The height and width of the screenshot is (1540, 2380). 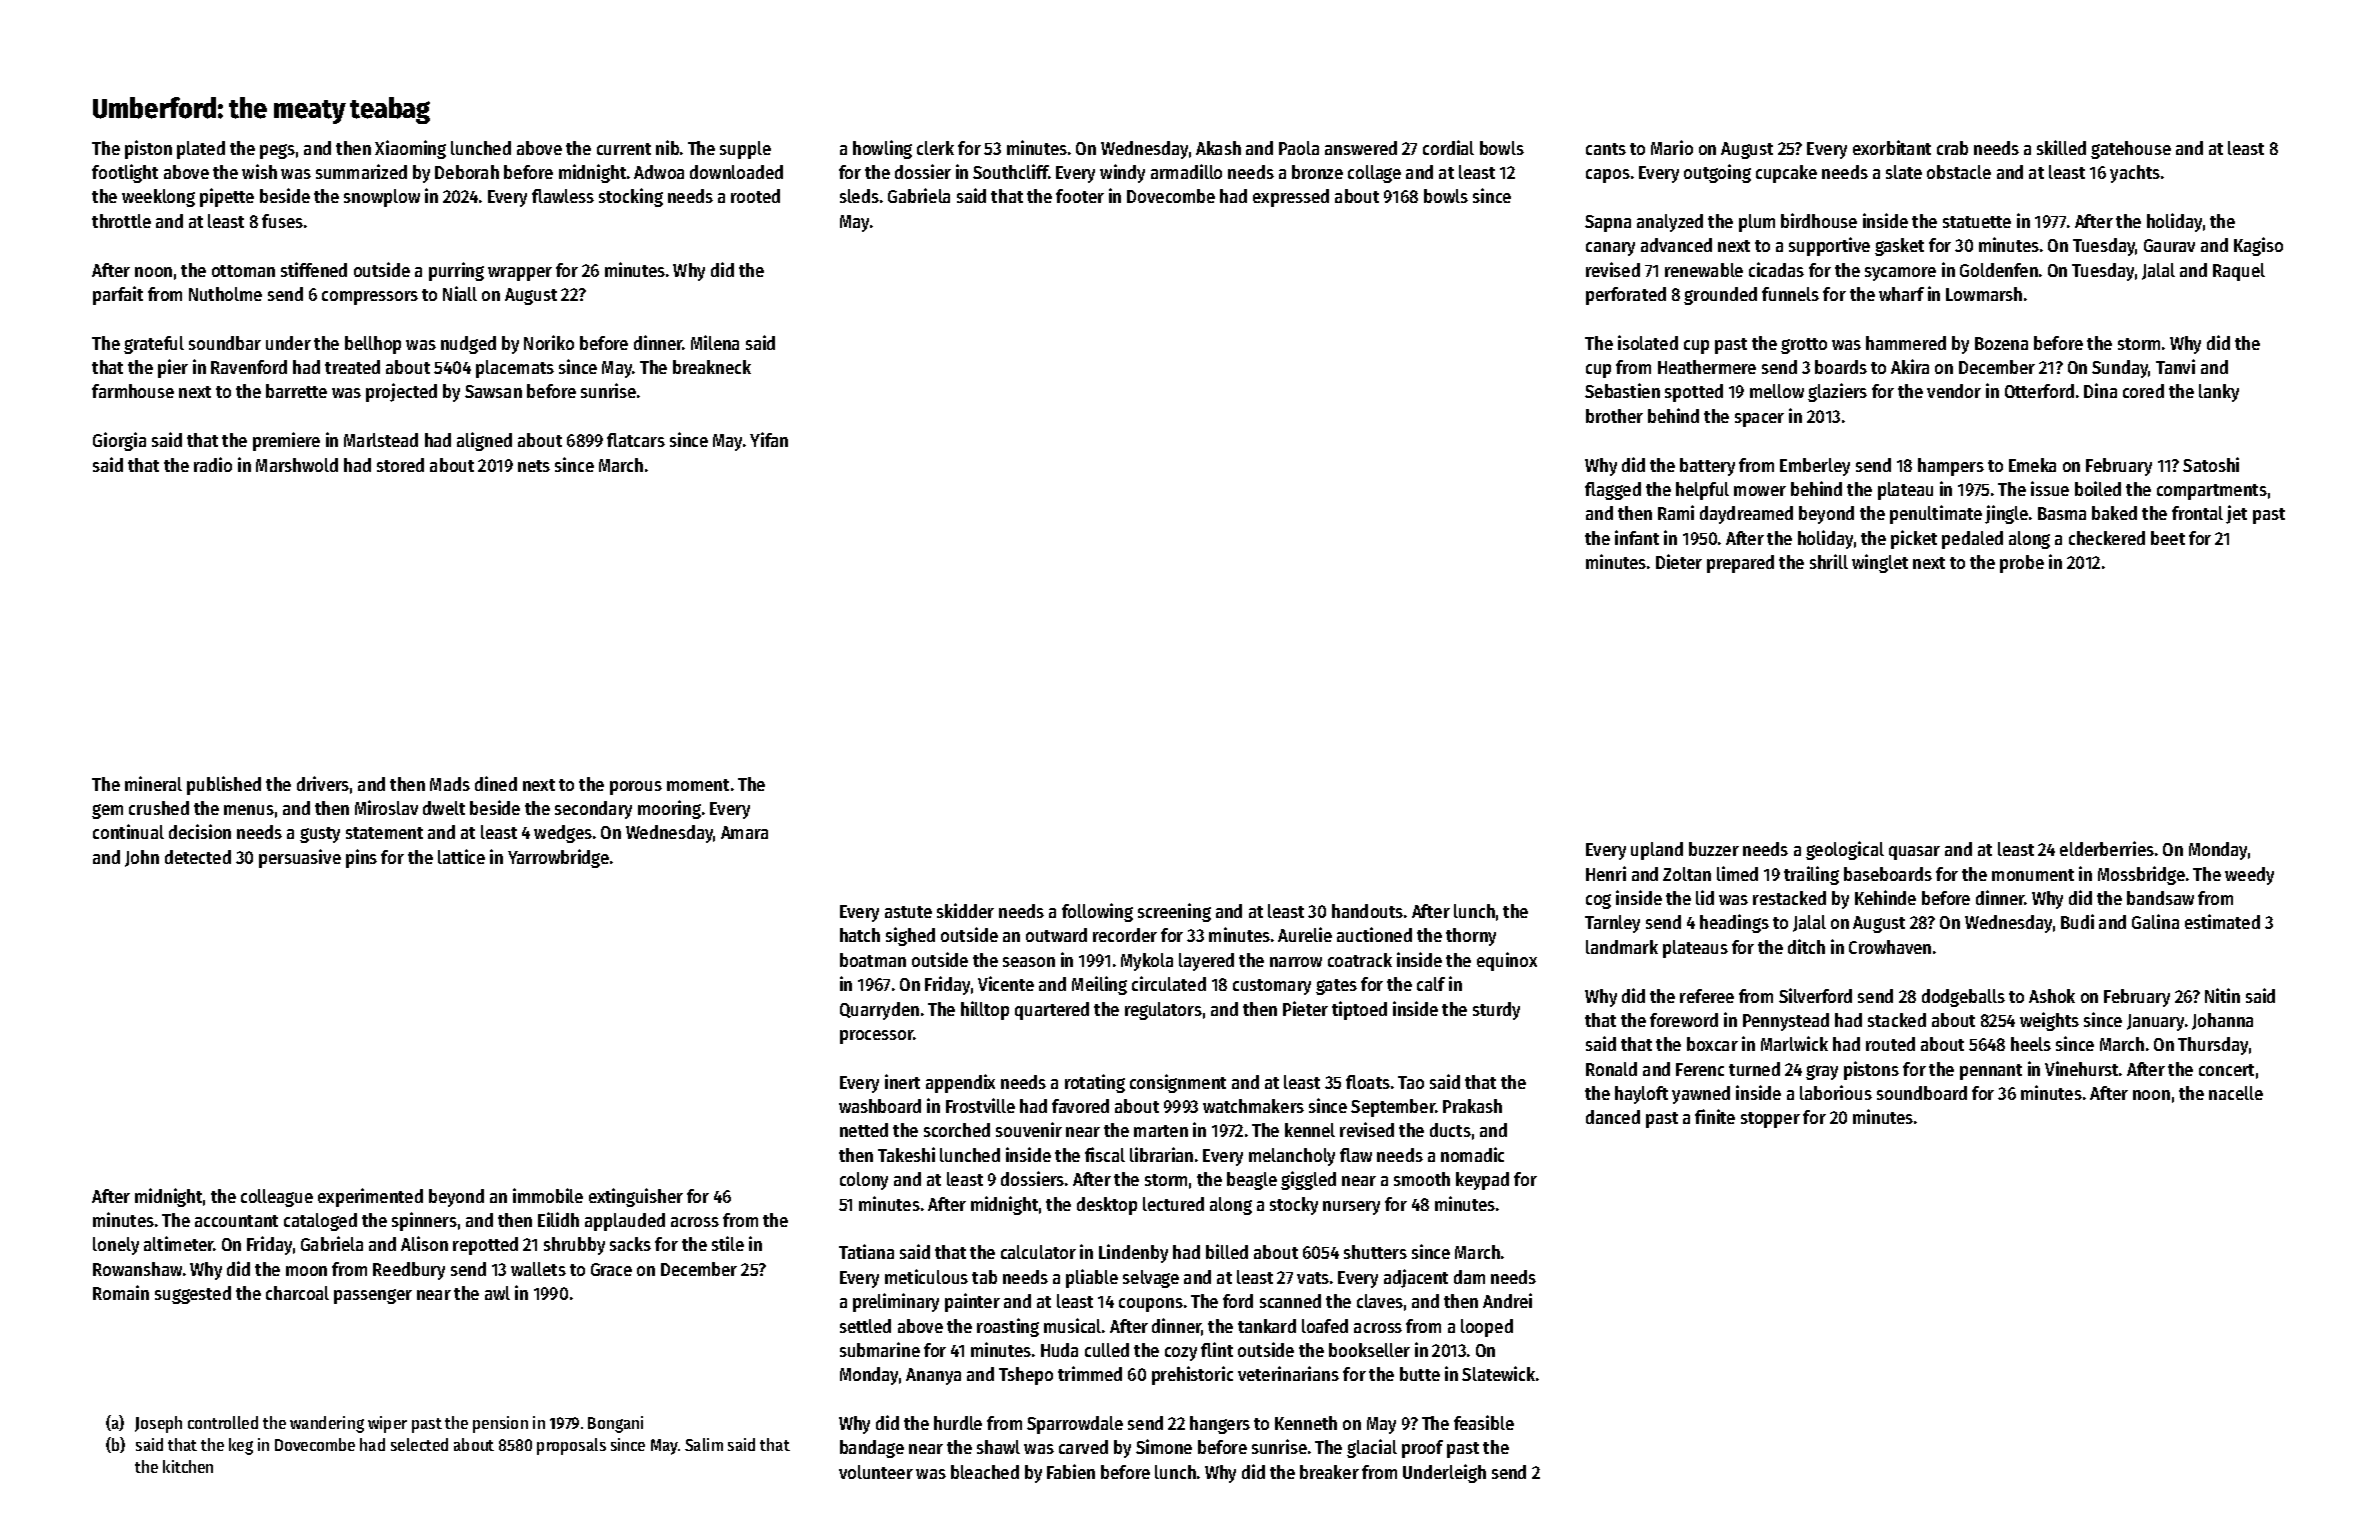 What do you see at coordinates (213, 464) in the screenshot?
I see `radio` at bounding box center [213, 464].
